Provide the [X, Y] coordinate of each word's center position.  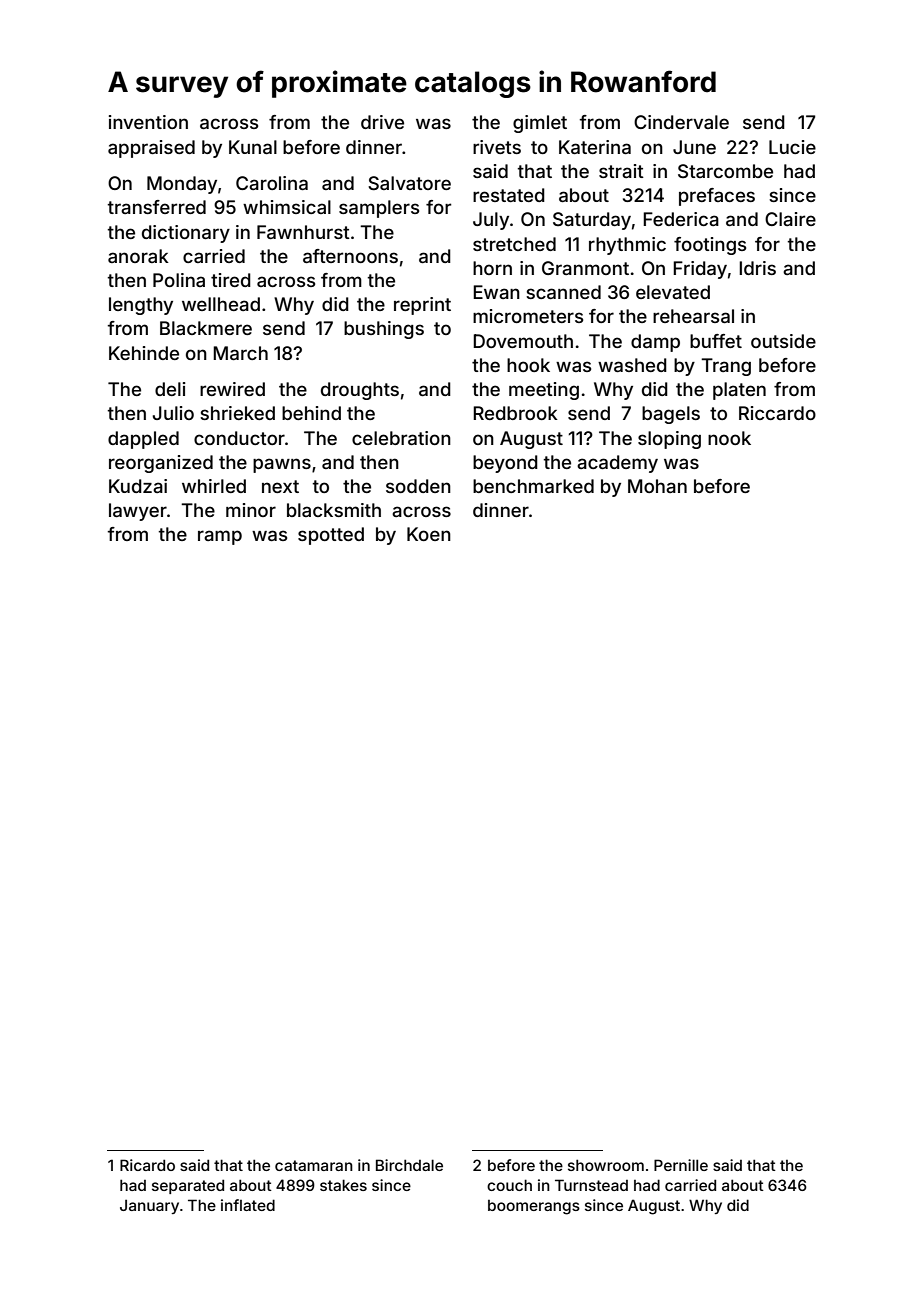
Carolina [272, 183]
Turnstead [591, 1185]
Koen [429, 534]
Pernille [681, 1165]
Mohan [657, 486]
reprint [422, 306]
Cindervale [681, 122]
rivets [497, 147]
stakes [343, 1185]
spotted [331, 536]
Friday [700, 270]
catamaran [314, 1165]
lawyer [138, 512]
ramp [220, 537]
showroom [606, 1165]
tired [231, 280]
